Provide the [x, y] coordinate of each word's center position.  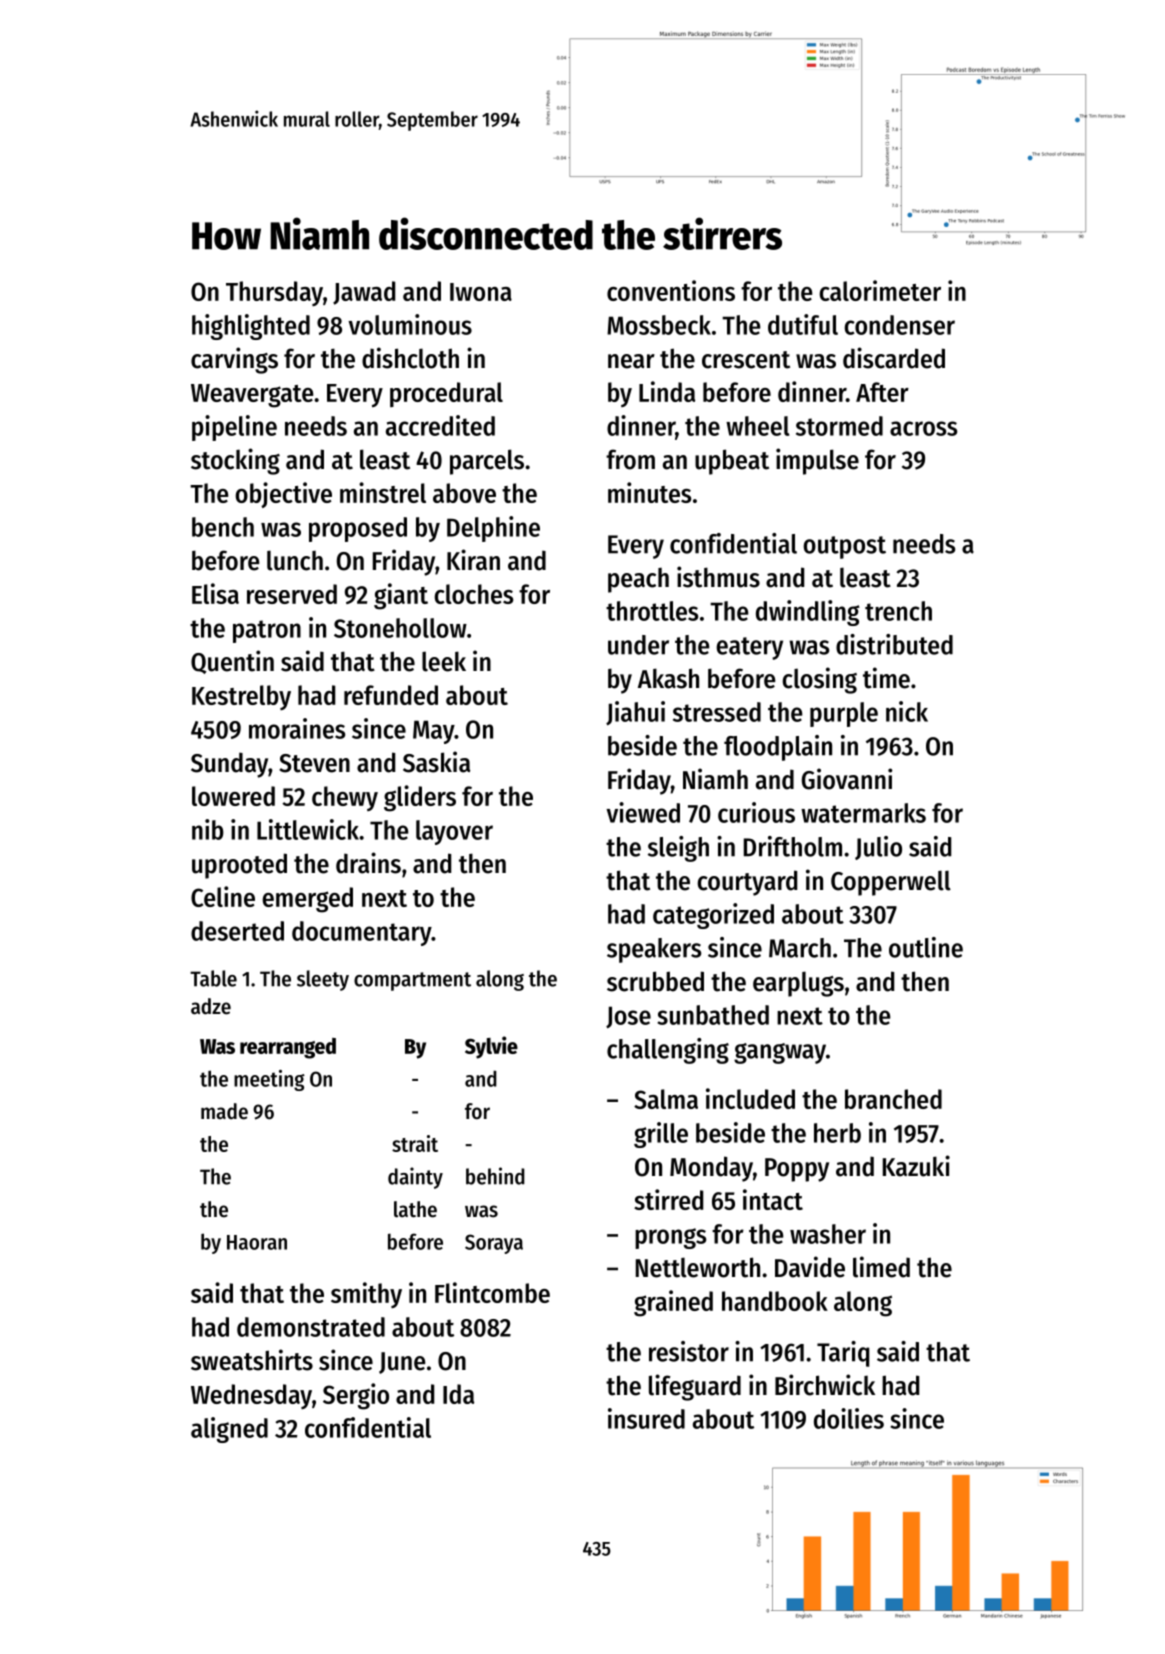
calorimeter [880, 290]
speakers [654, 950]
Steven [314, 763]
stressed [717, 712]
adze [211, 1006]
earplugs [798, 984]
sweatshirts [252, 1360]
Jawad [364, 293]
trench [898, 611]
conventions [671, 290]
